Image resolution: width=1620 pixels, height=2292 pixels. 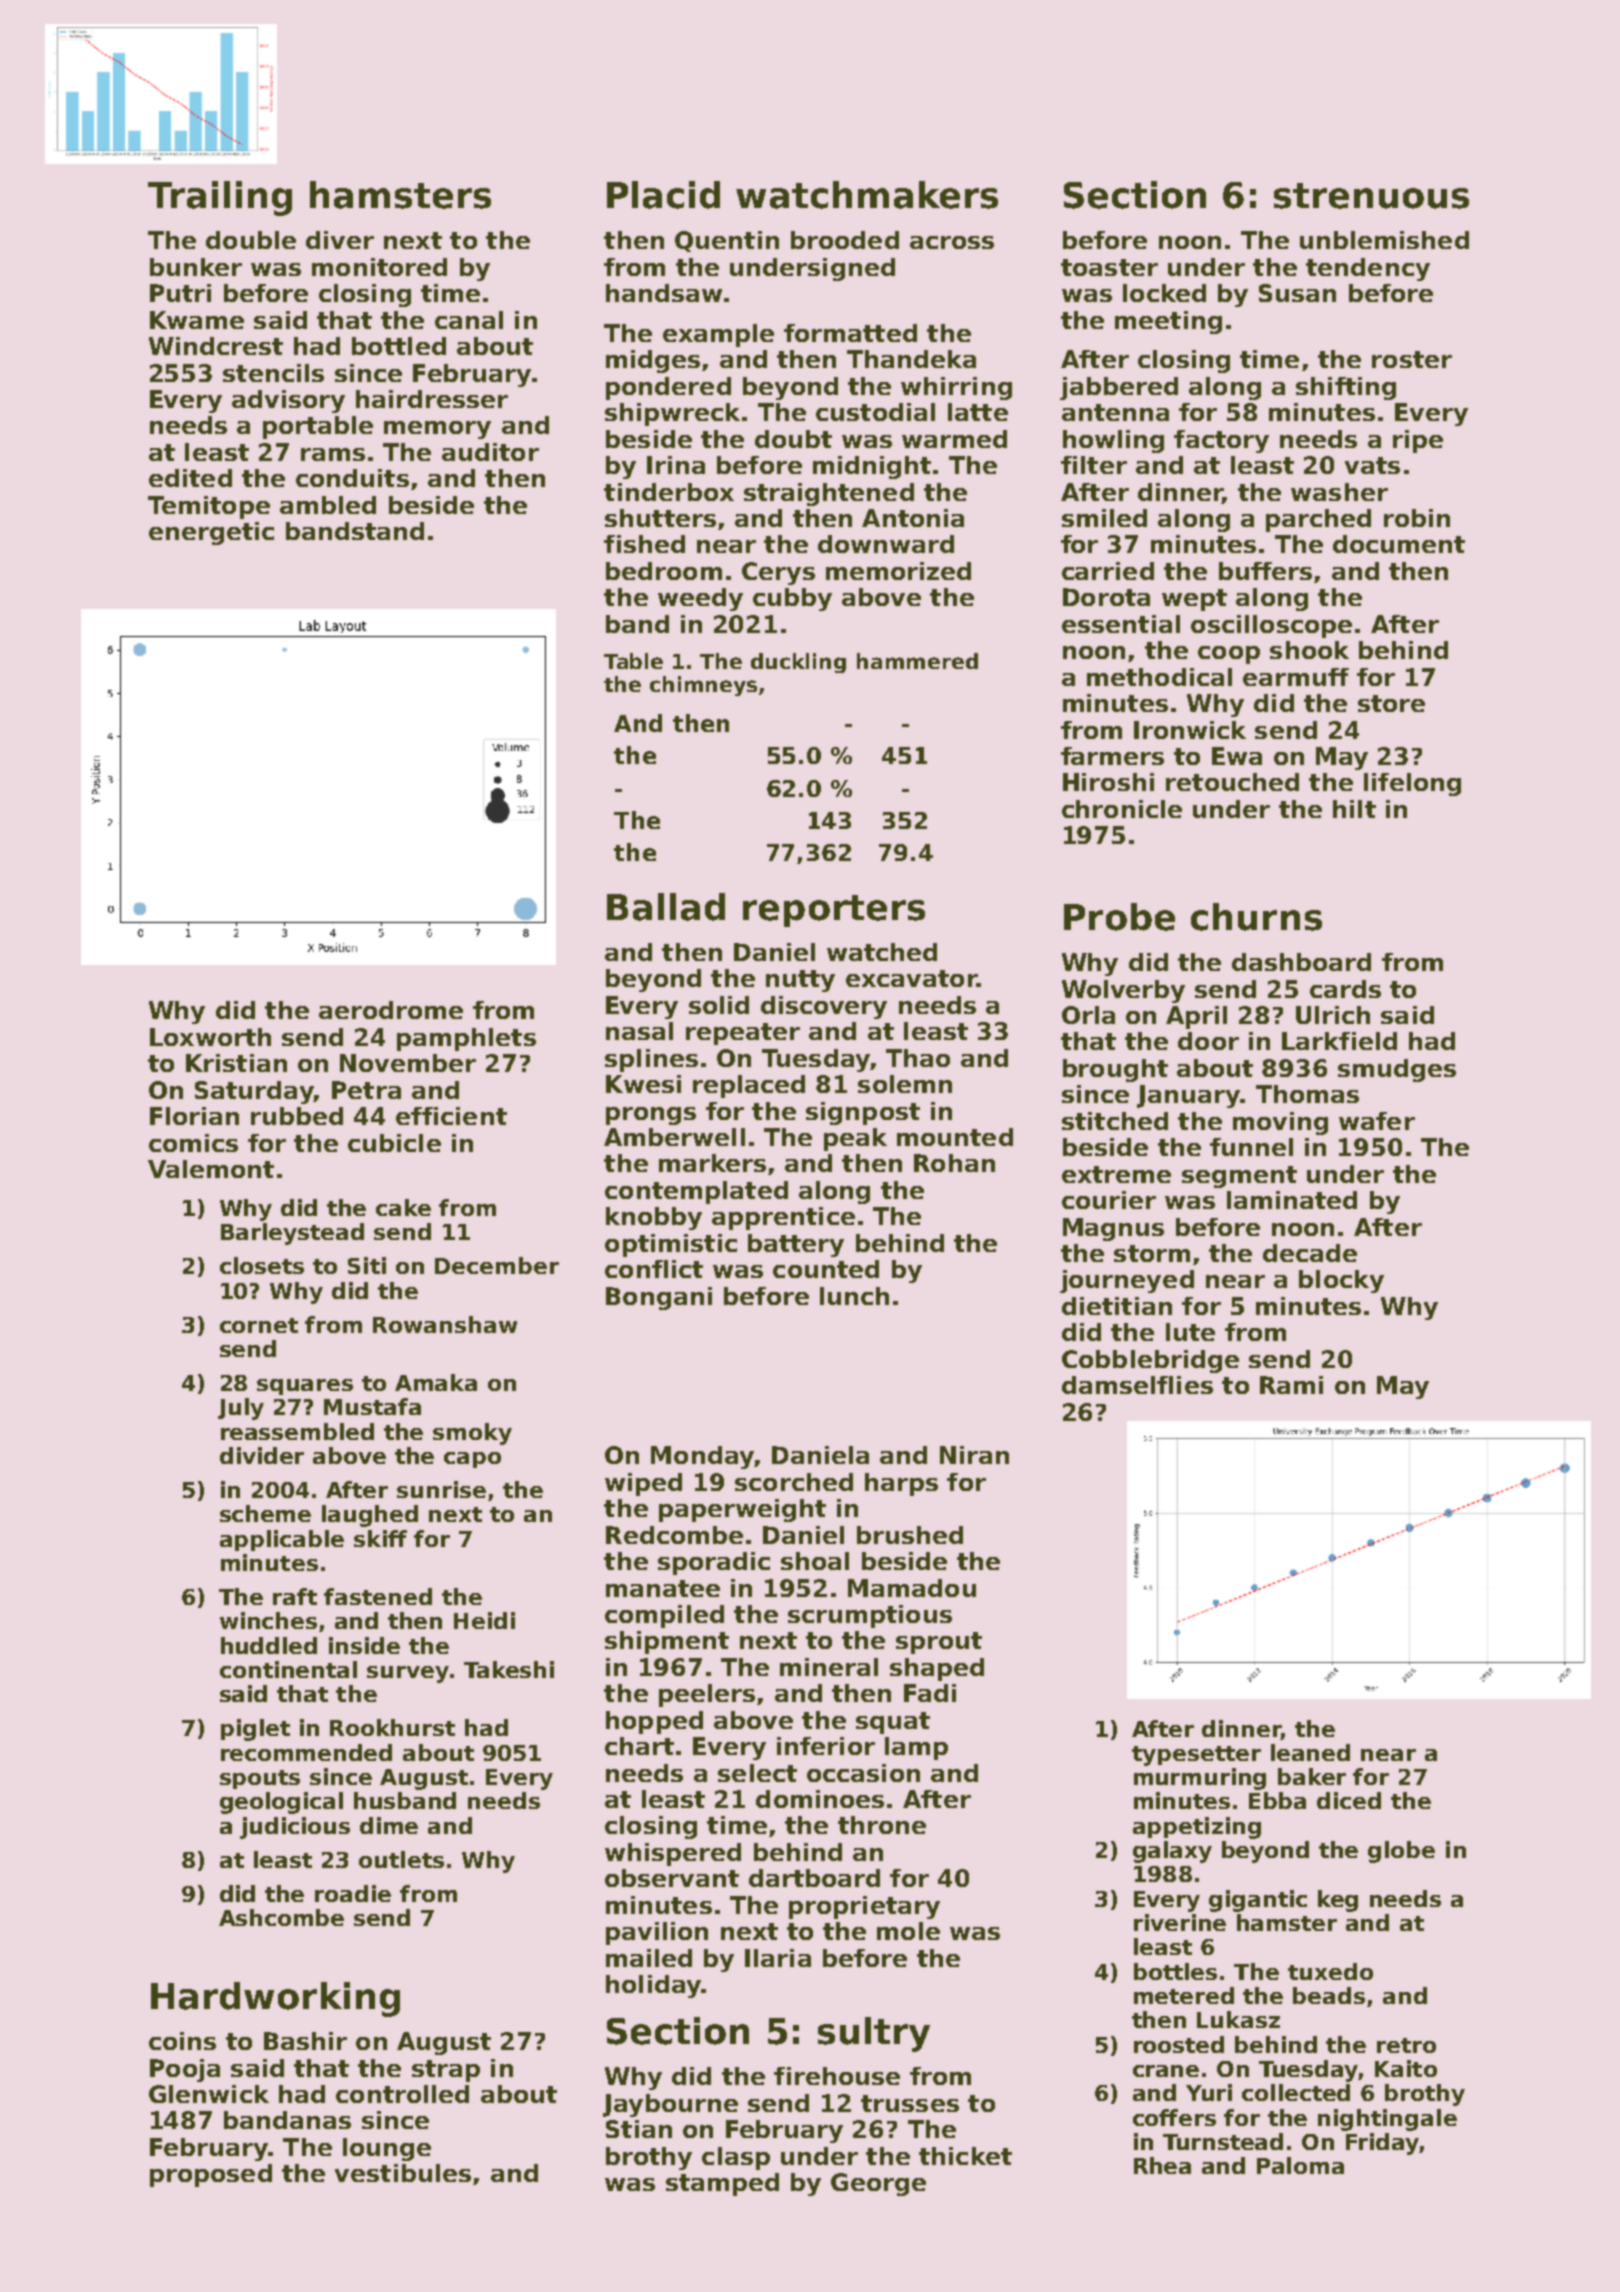 What do you see at coordinates (1338, 1901) in the screenshot?
I see `keg` at bounding box center [1338, 1901].
